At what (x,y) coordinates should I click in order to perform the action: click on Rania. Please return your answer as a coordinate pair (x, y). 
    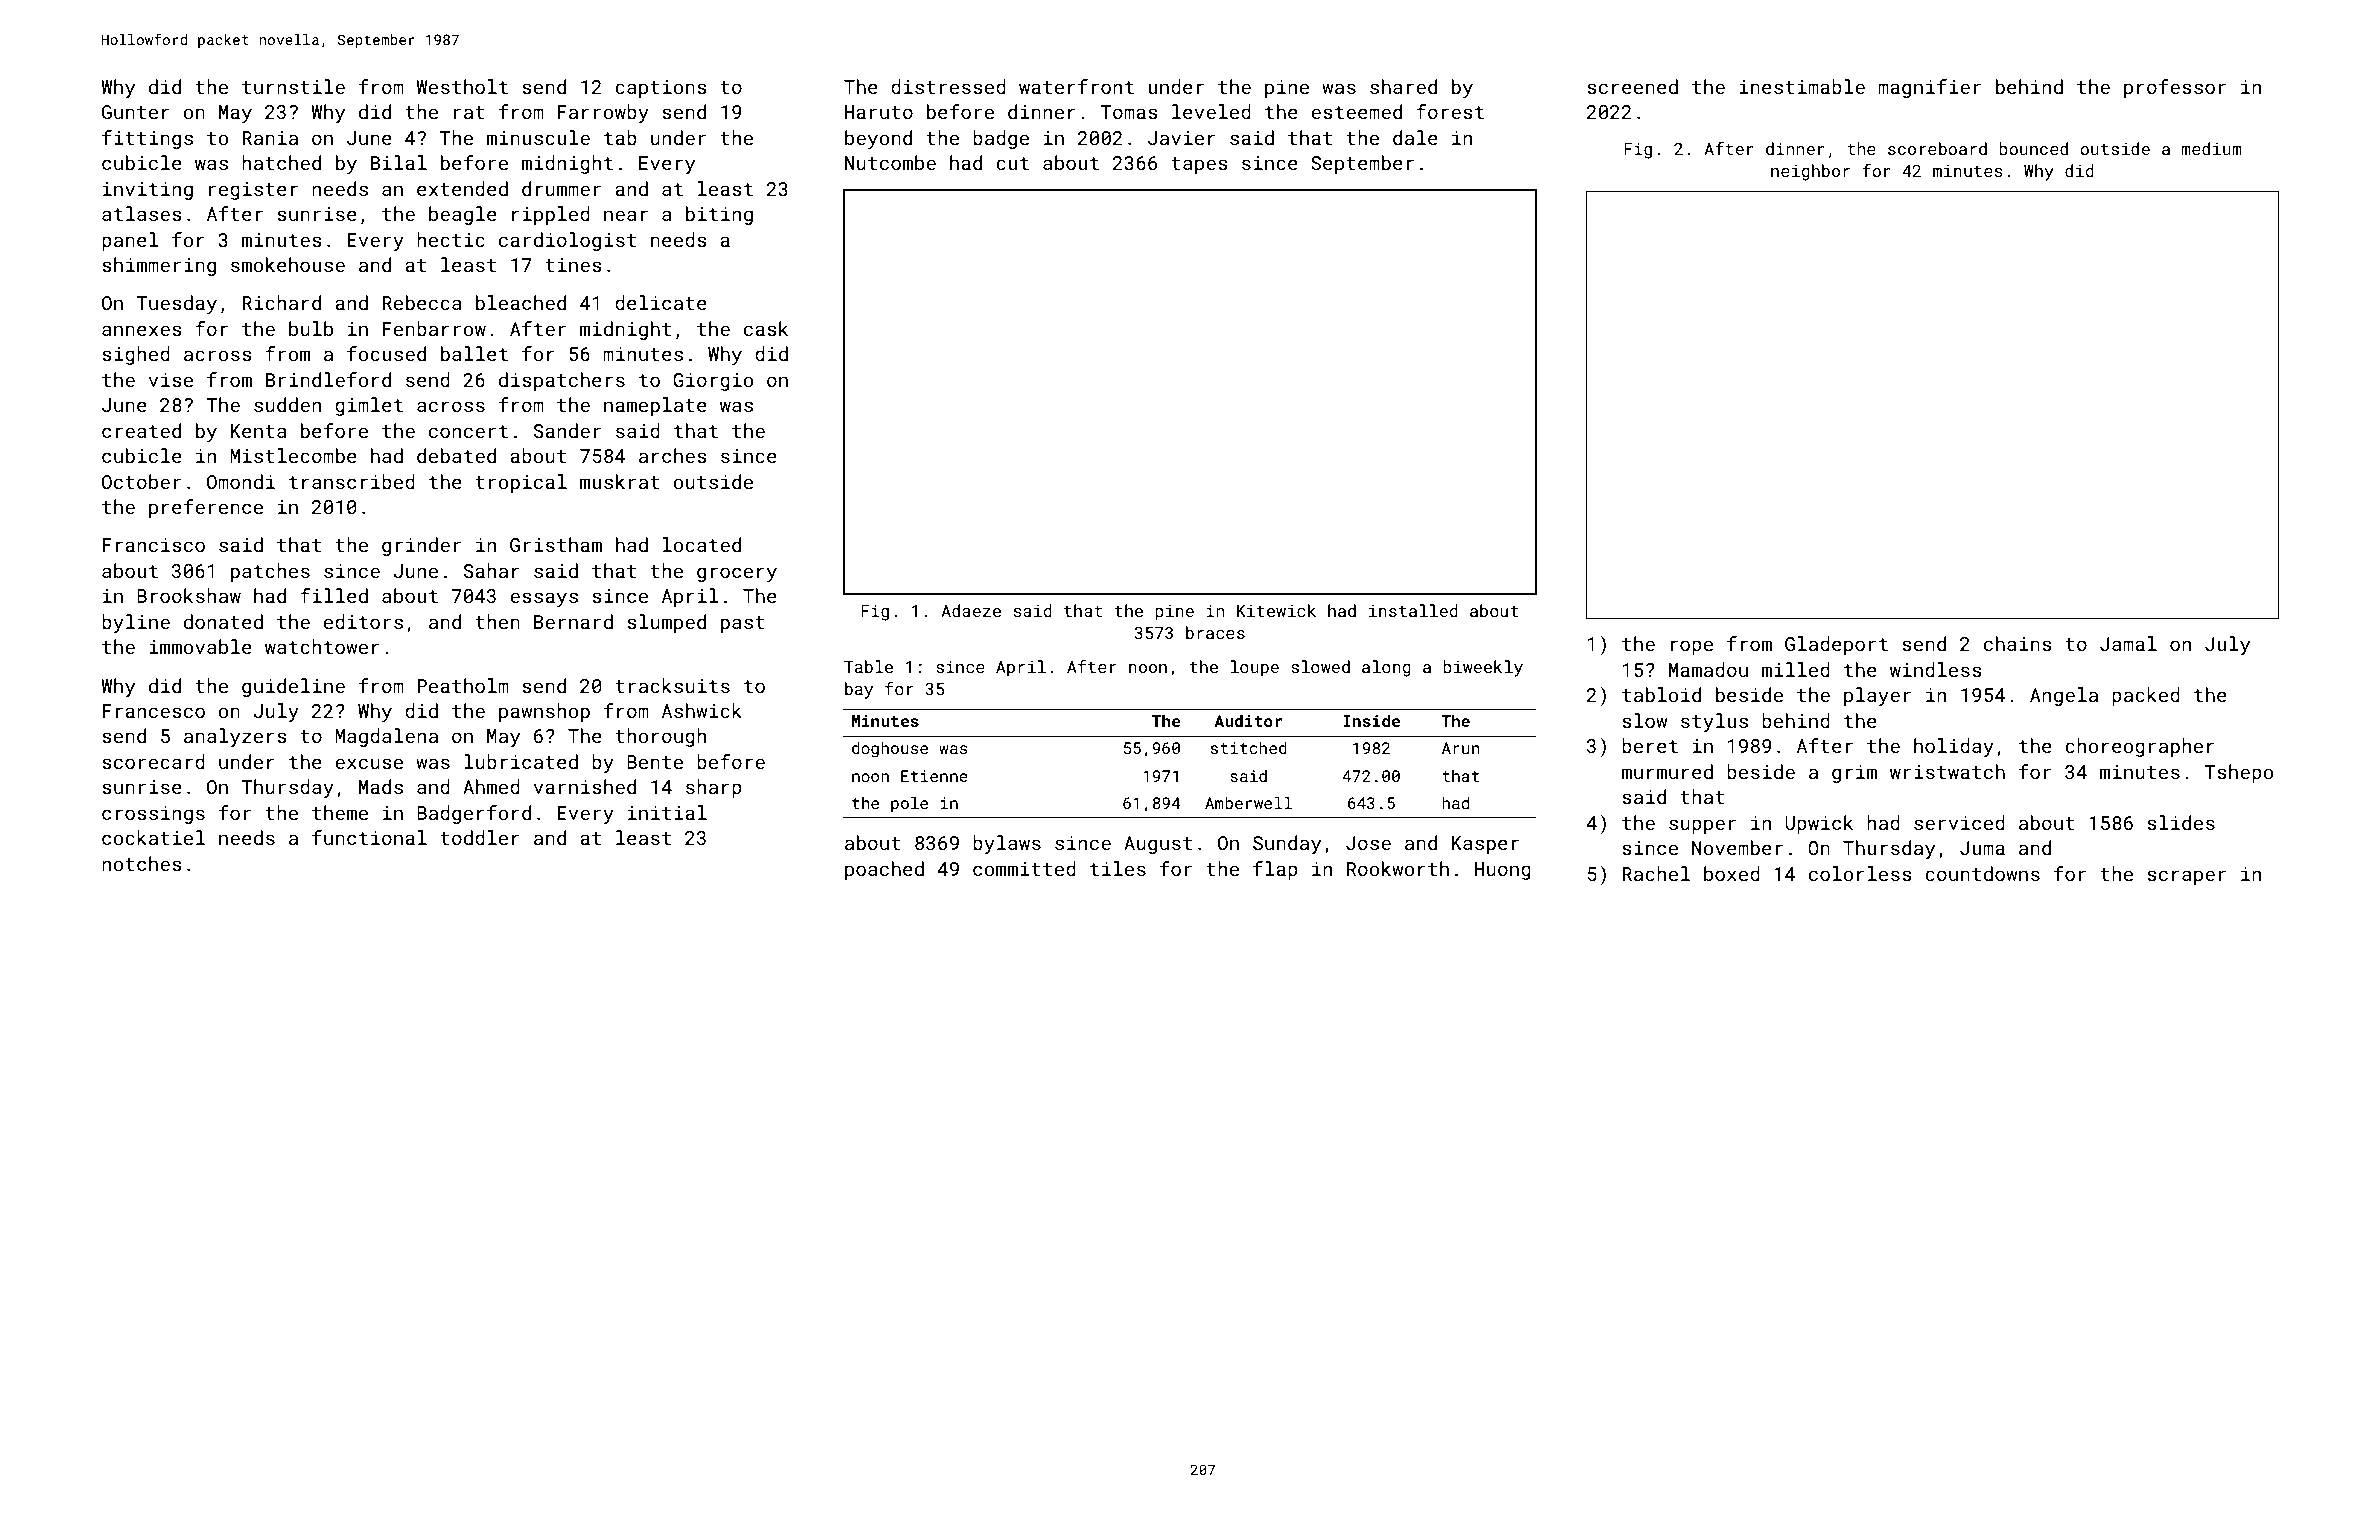
    Looking at the image, I should click on (270, 138).
